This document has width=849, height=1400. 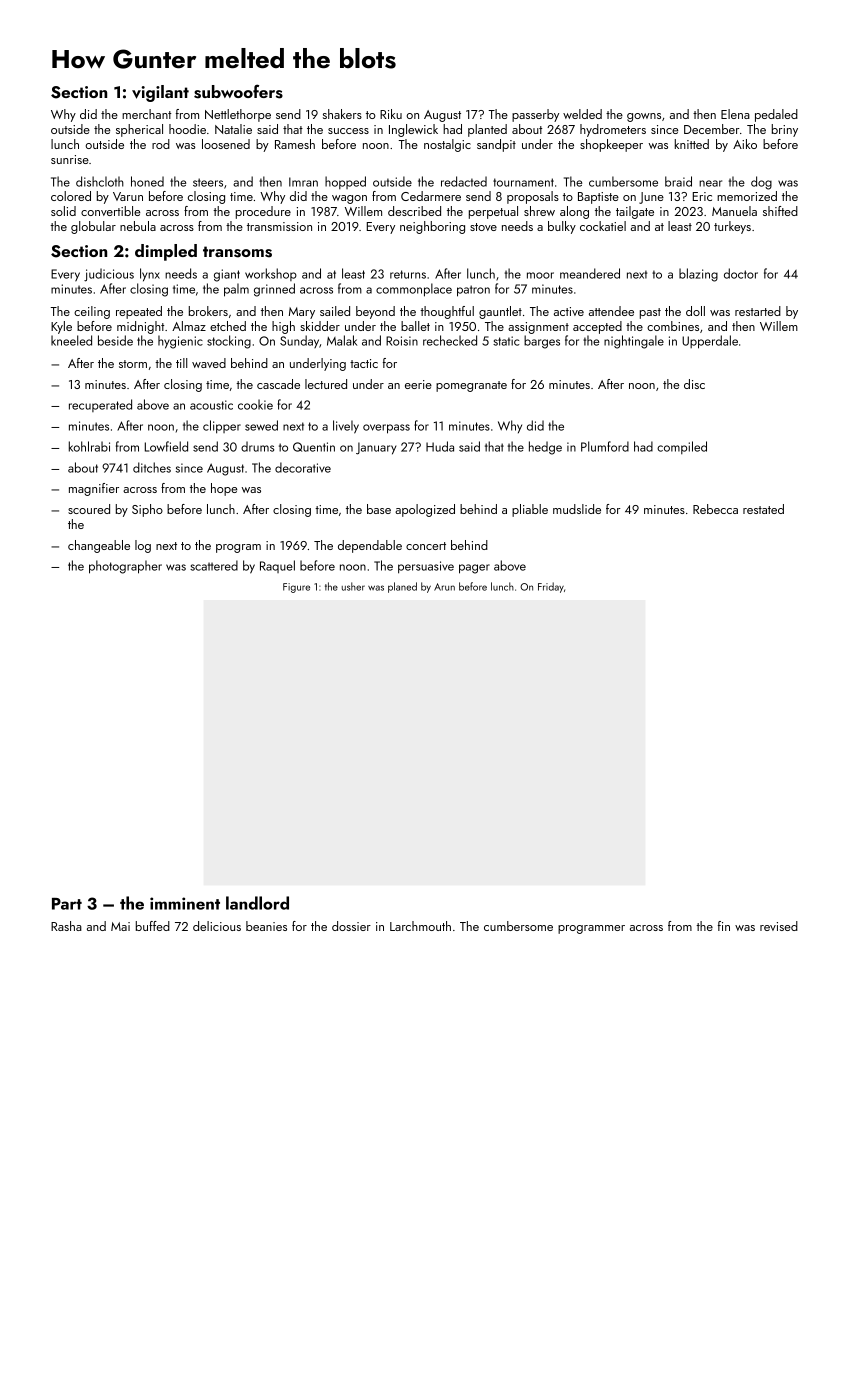 What do you see at coordinates (351, 926) in the document?
I see `dossier` at bounding box center [351, 926].
